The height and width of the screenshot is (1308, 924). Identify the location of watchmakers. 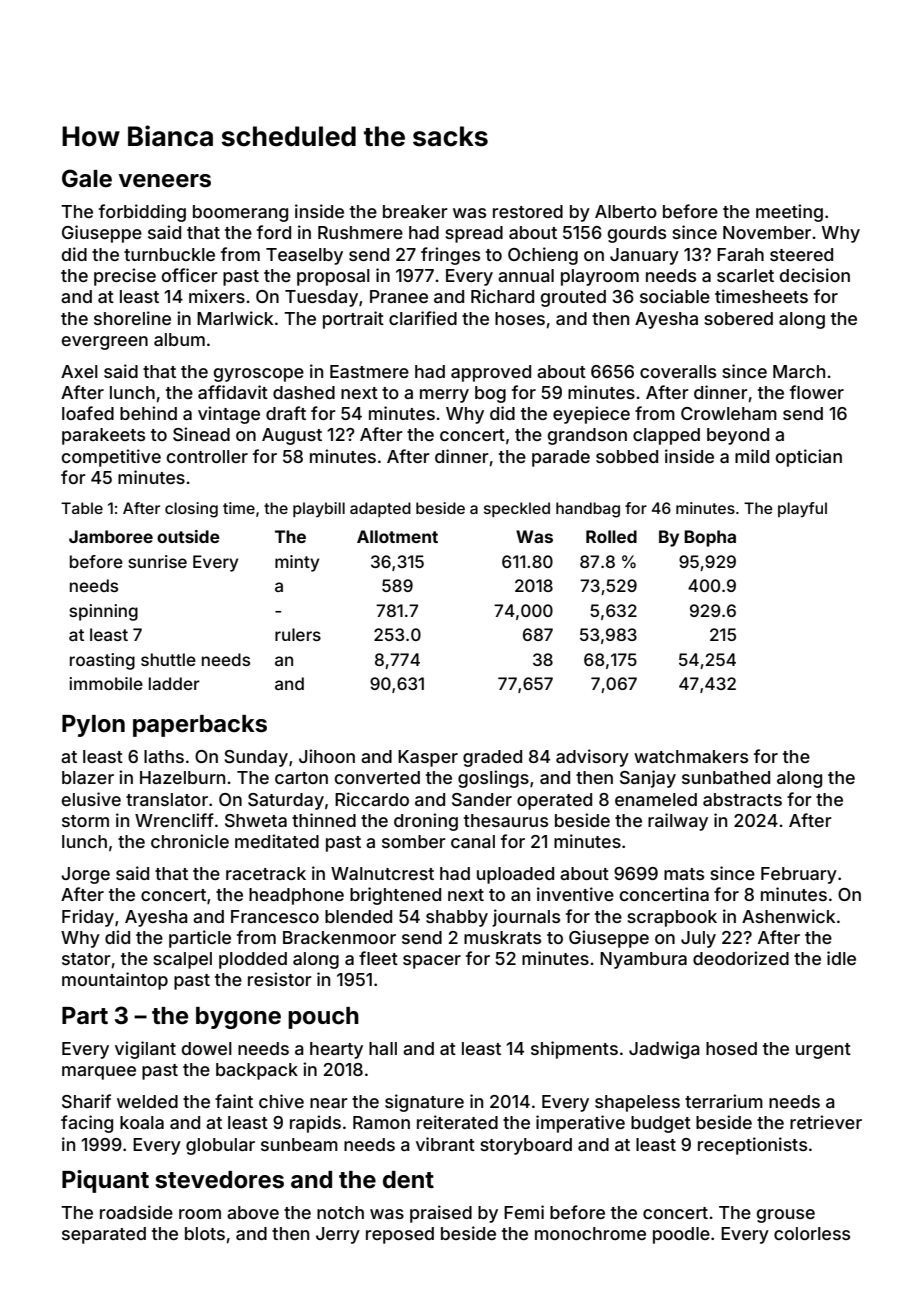
(691, 756).
